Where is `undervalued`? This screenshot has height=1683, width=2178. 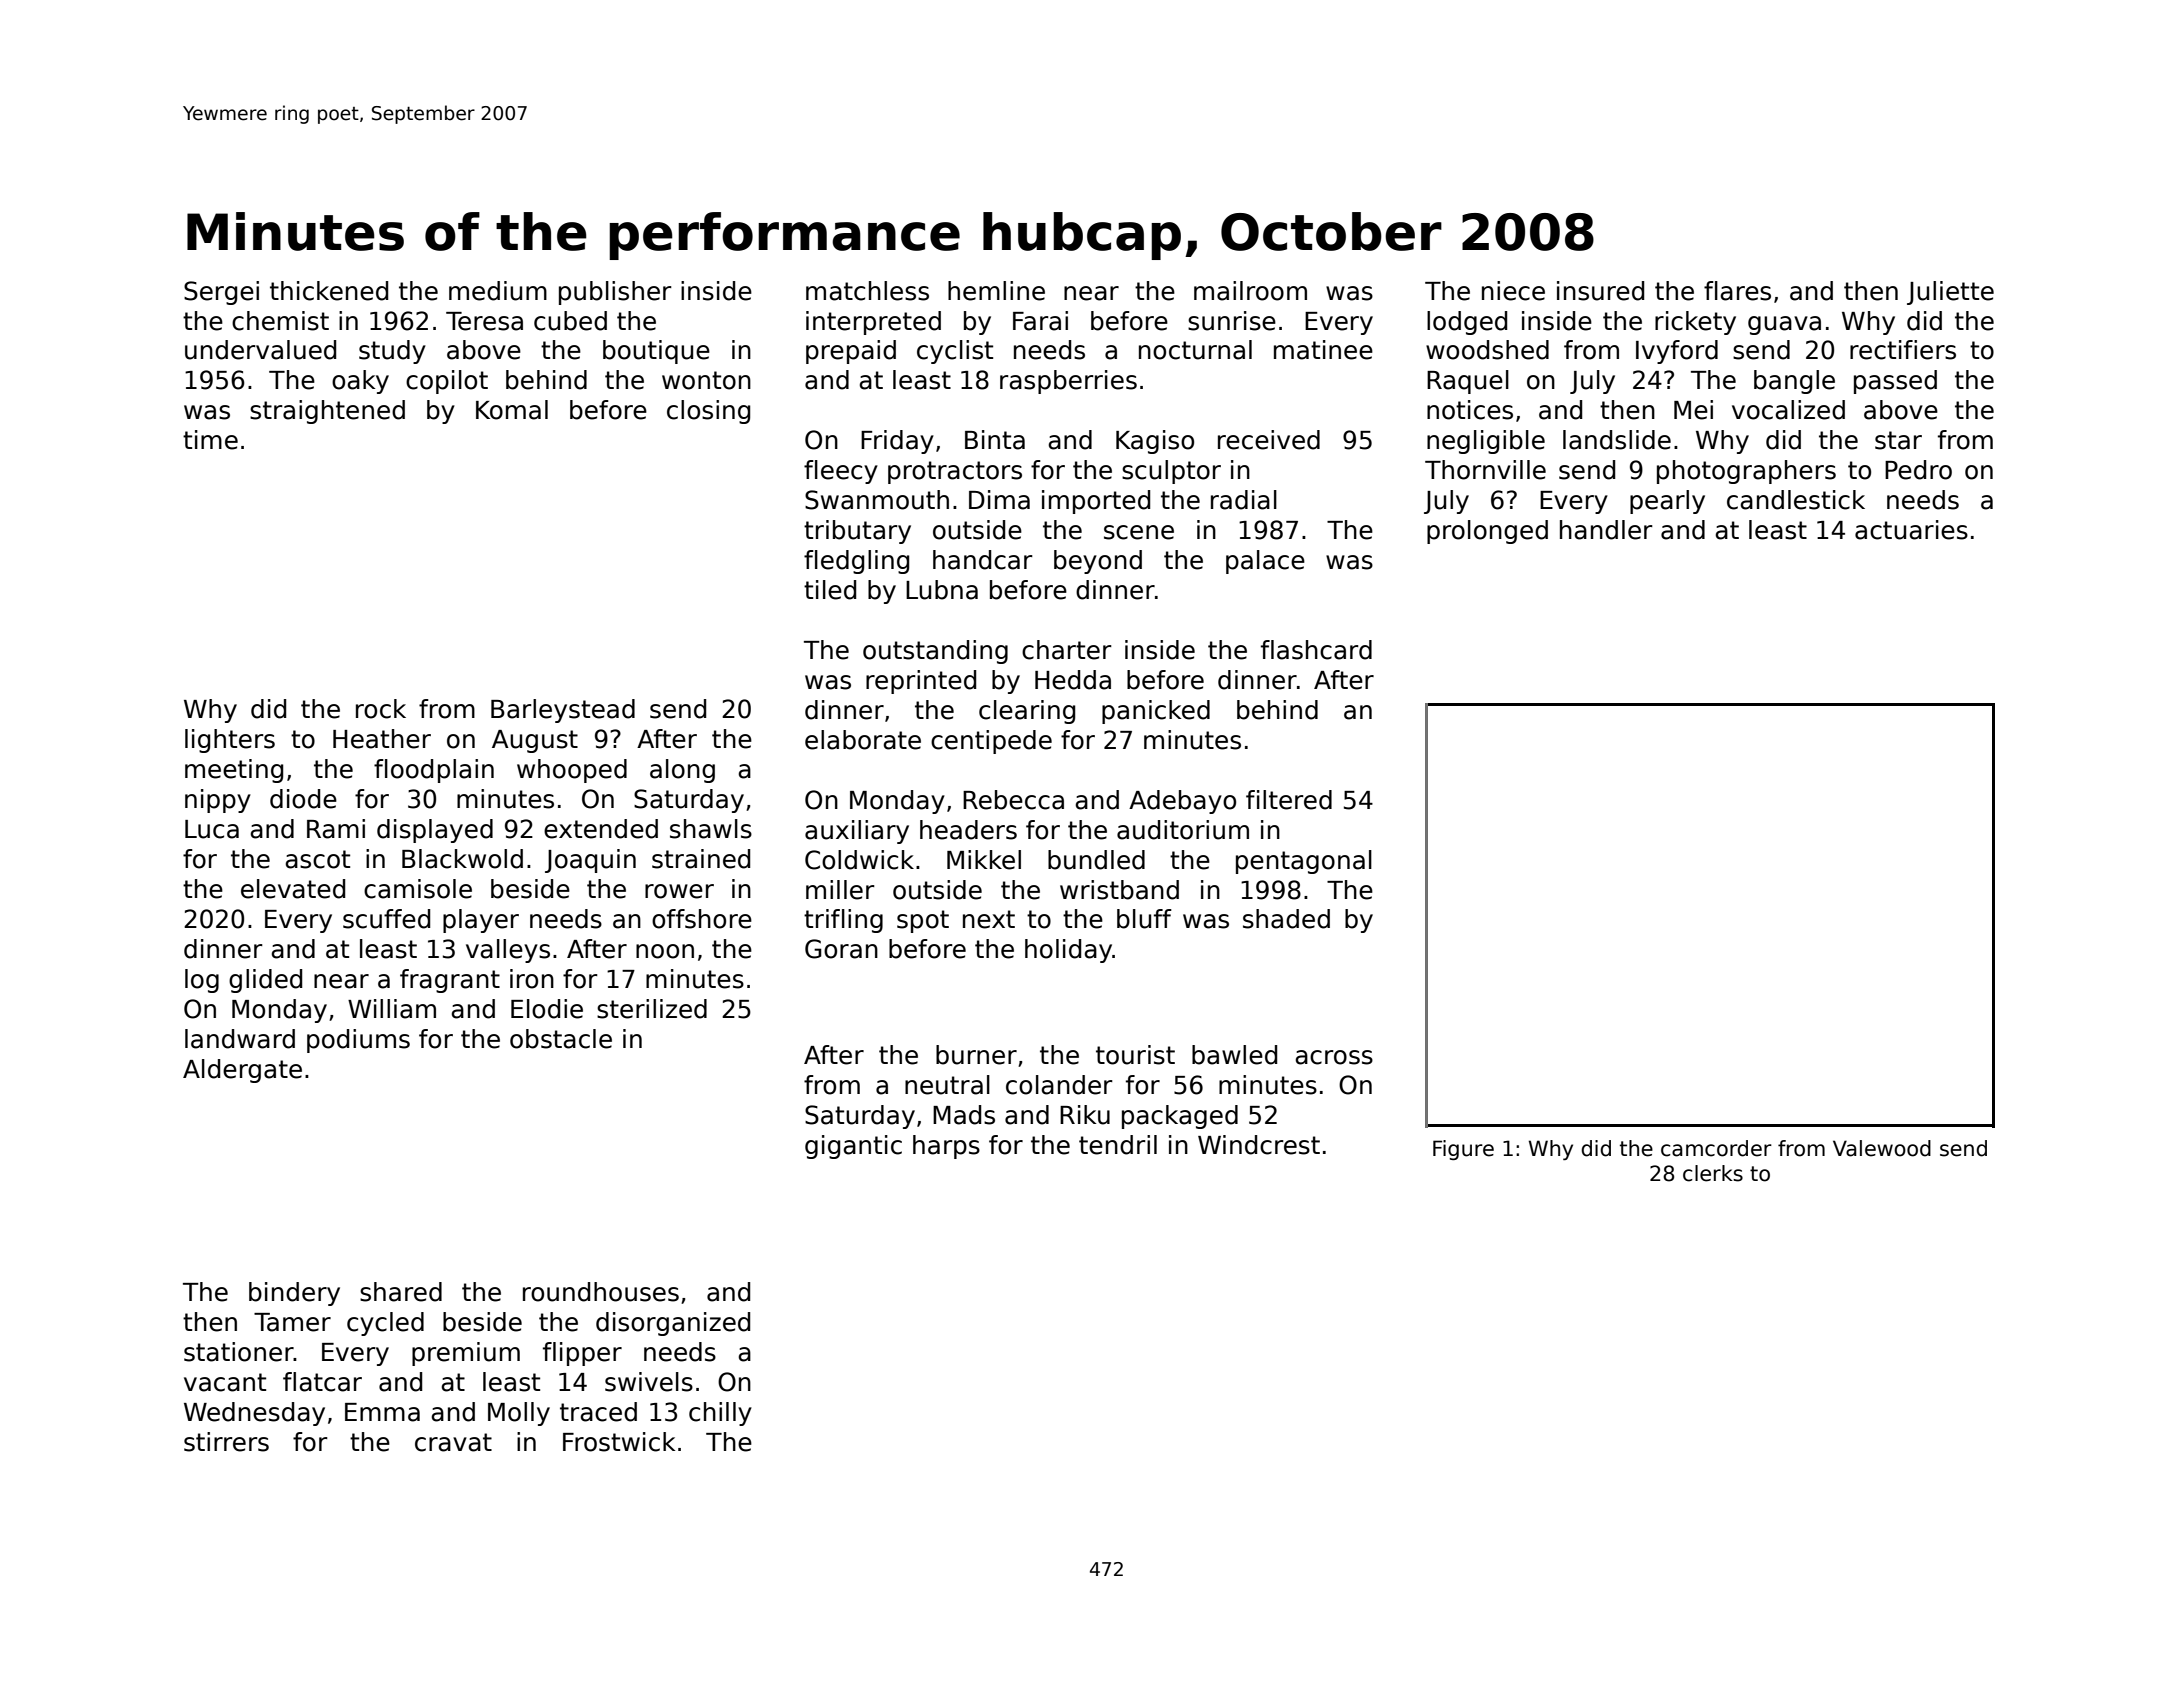 undervalued is located at coordinates (260, 350).
